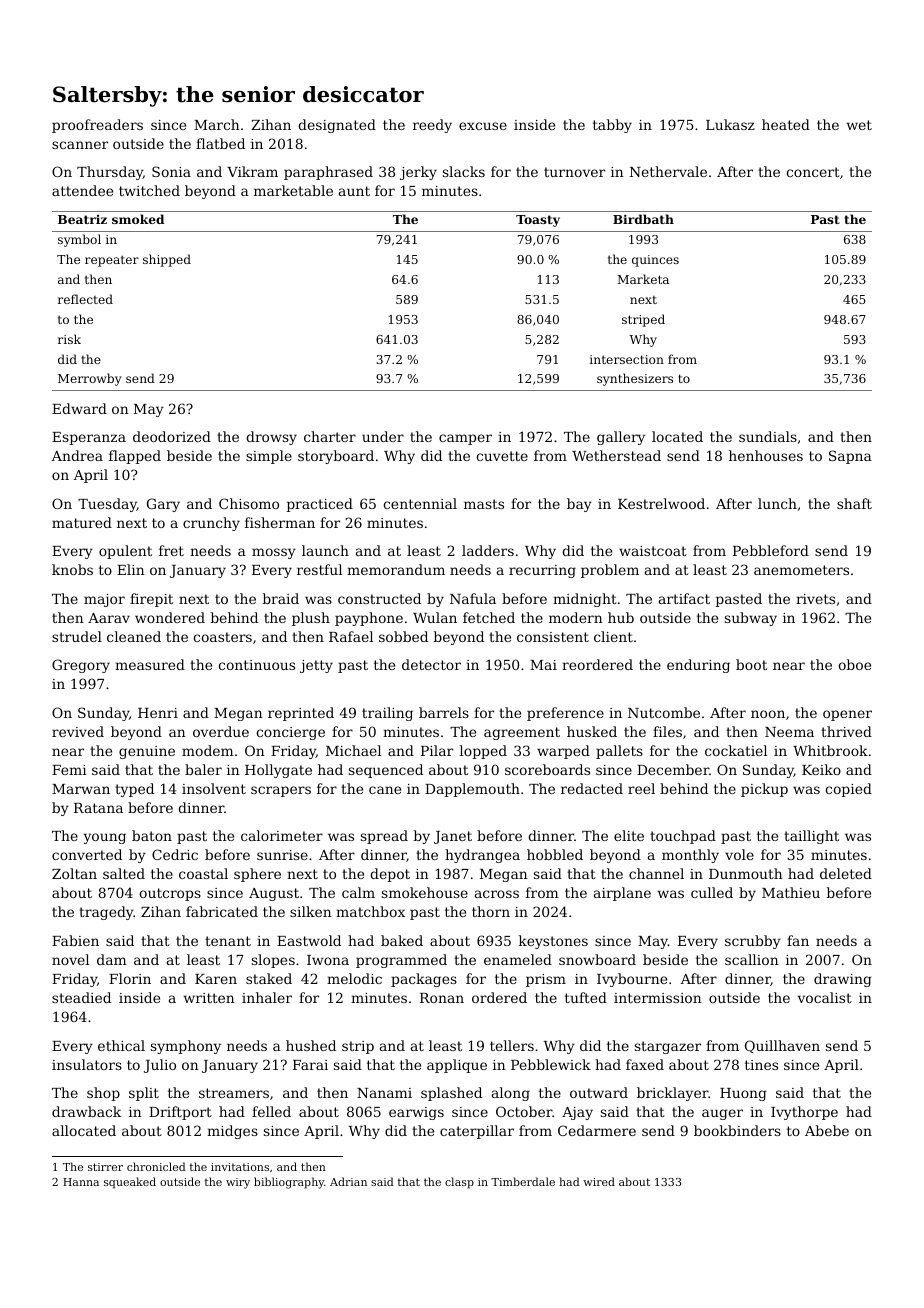 The height and width of the screenshot is (1308, 924). I want to click on steadied, so click(81, 997).
